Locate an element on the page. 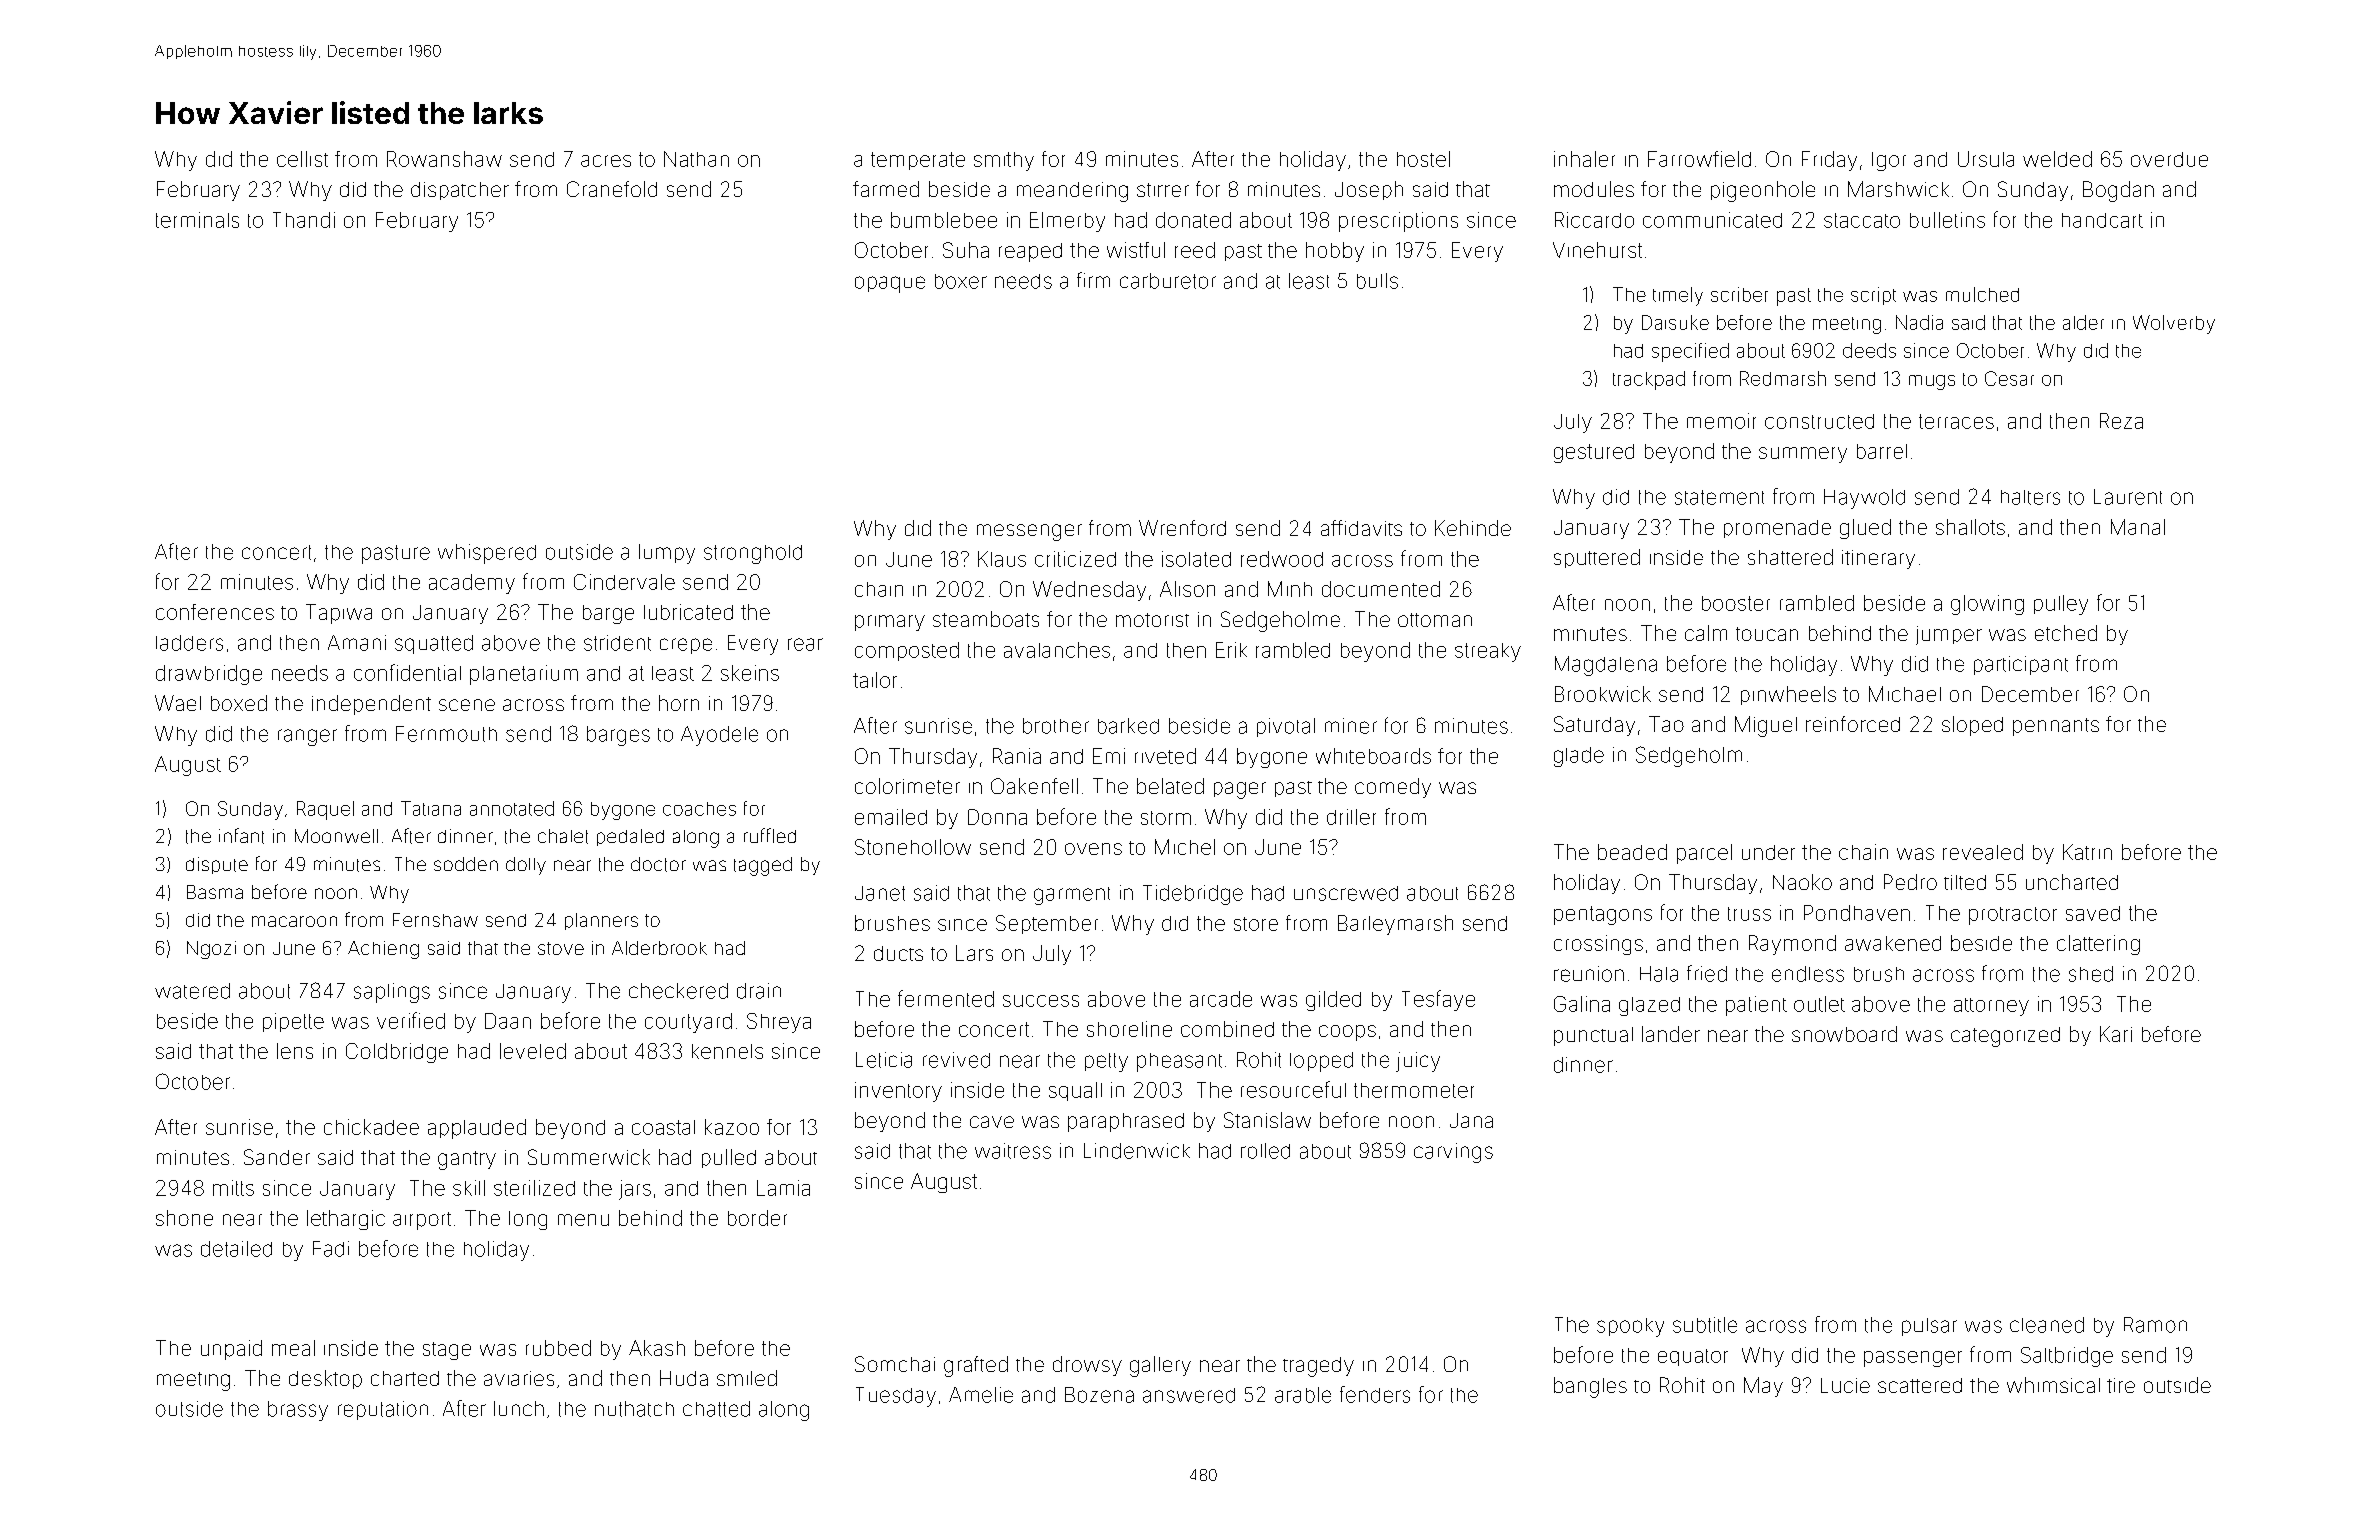 The height and width of the image is (1539, 2378). Basma is located at coordinates (215, 892).
